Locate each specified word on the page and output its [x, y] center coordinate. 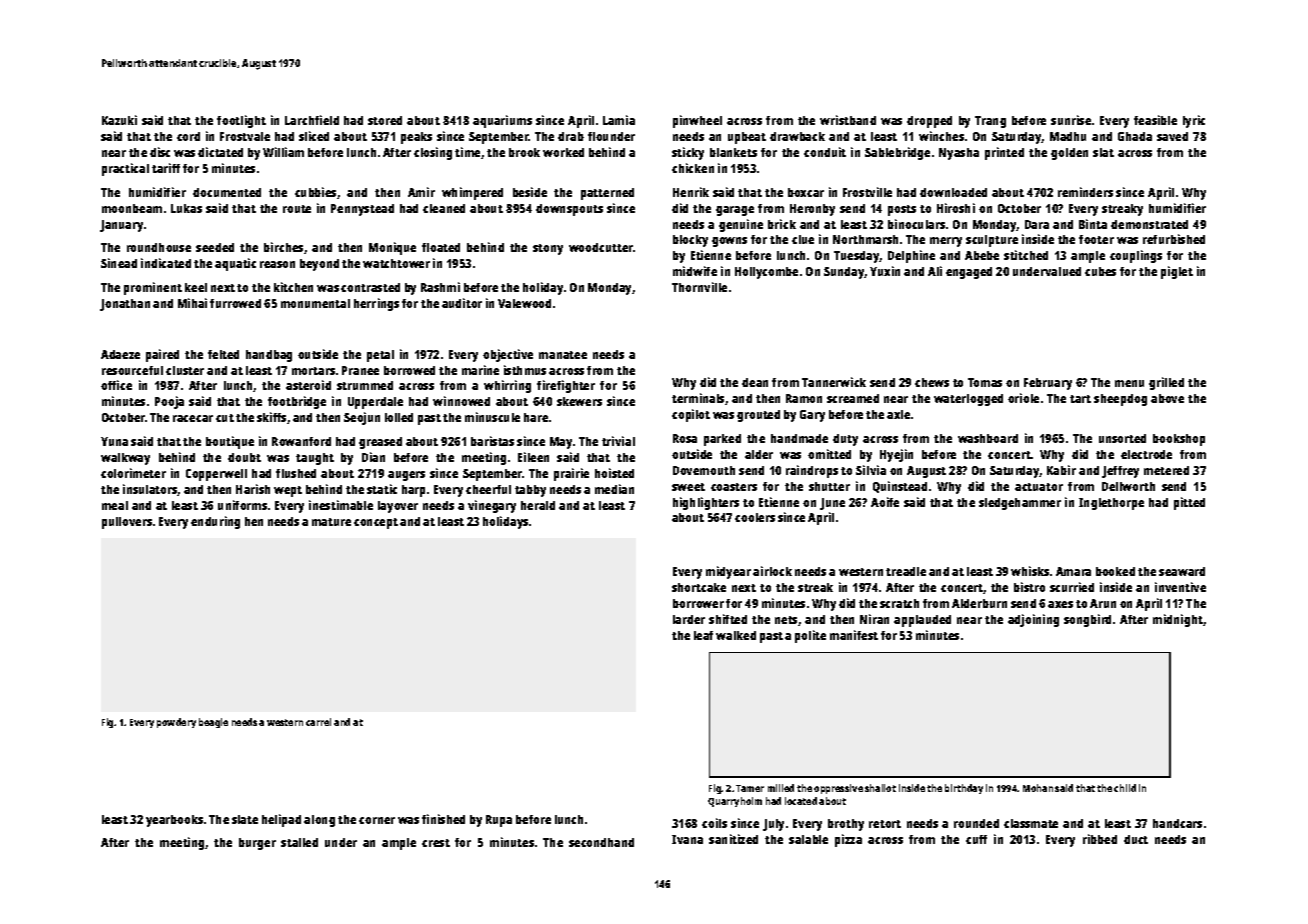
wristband [848, 120]
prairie [571, 474]
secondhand [601, 842]
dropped [929, 122]
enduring [215, 522]
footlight [241, 121]
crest [436, 843]
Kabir [1061, 470]
